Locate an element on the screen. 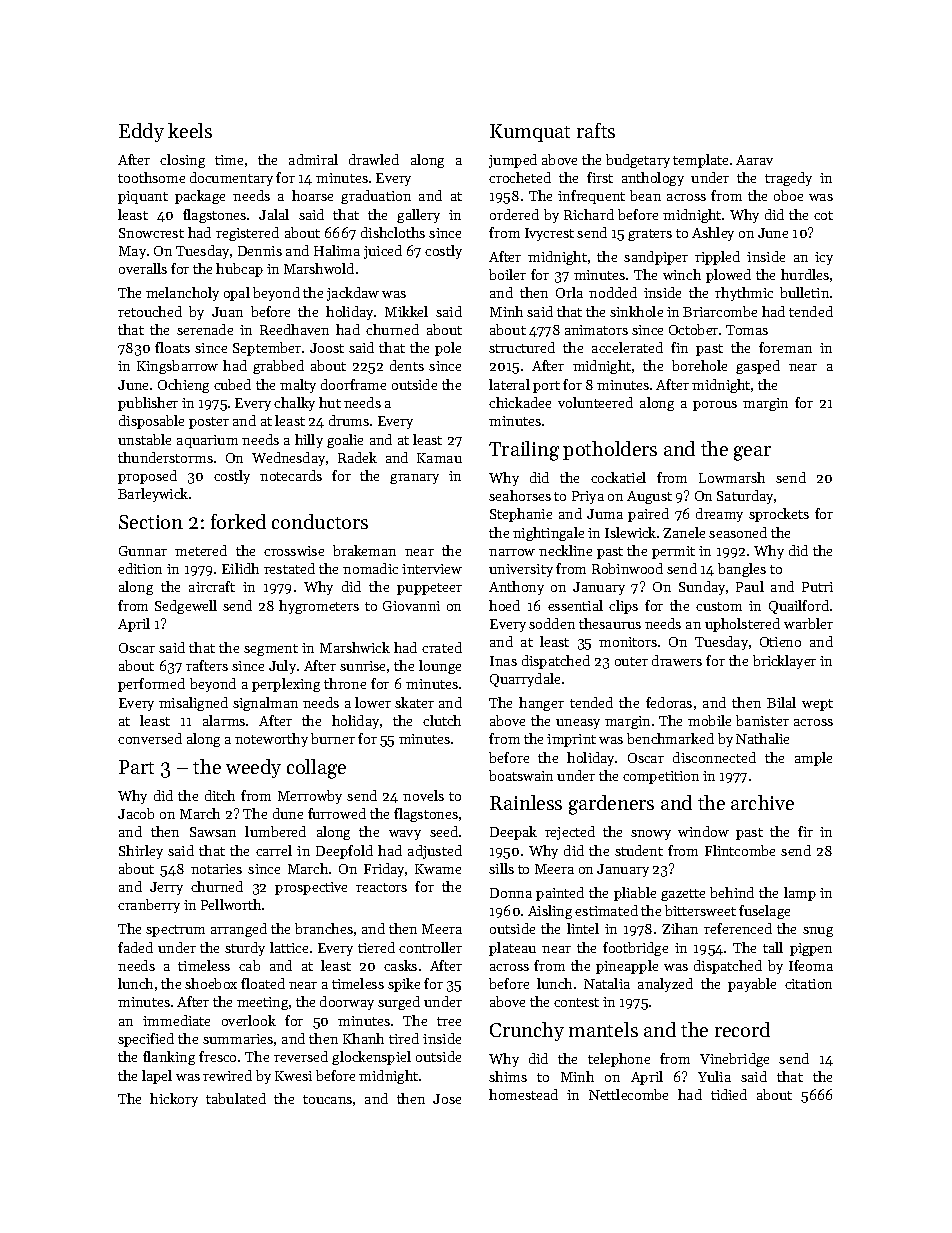  noteworthy is located at coordinates (271, 740).
